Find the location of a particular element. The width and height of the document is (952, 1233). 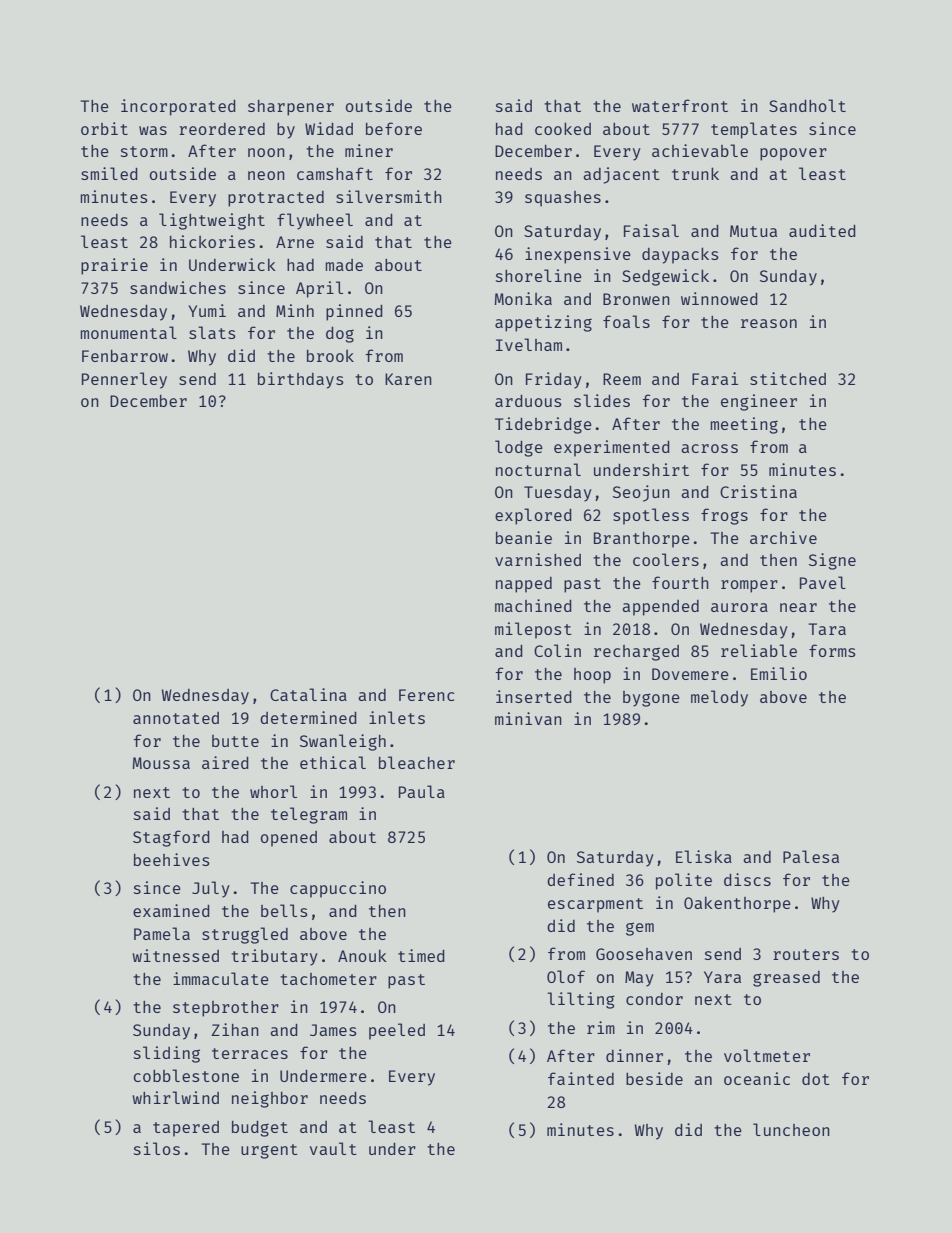

defined is located at coordinates (580, 879).
